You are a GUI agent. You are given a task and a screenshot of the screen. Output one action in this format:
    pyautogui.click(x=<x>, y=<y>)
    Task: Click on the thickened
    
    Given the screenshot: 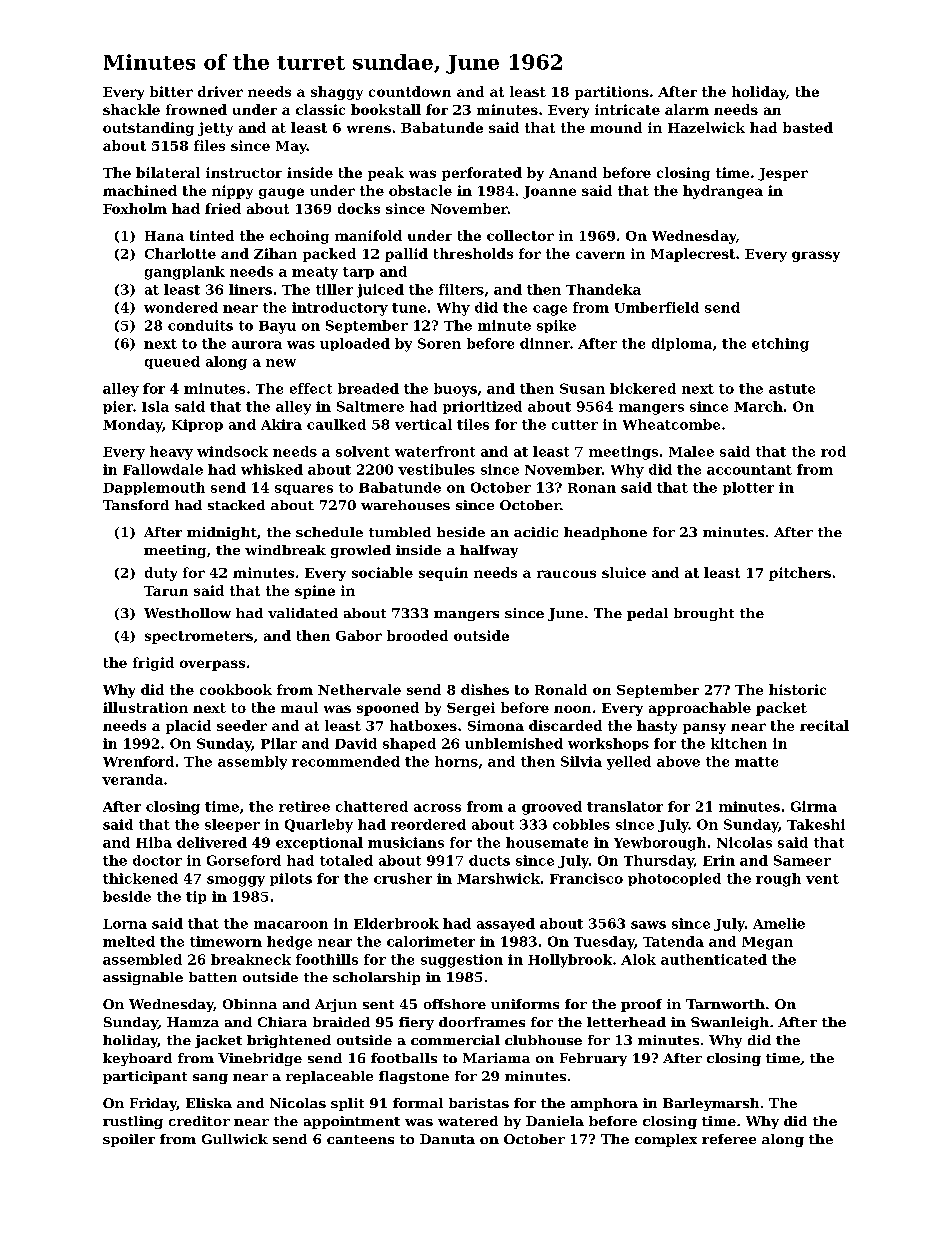 What is the action you would take?
    pyautogui.click(x=140, y=878)
